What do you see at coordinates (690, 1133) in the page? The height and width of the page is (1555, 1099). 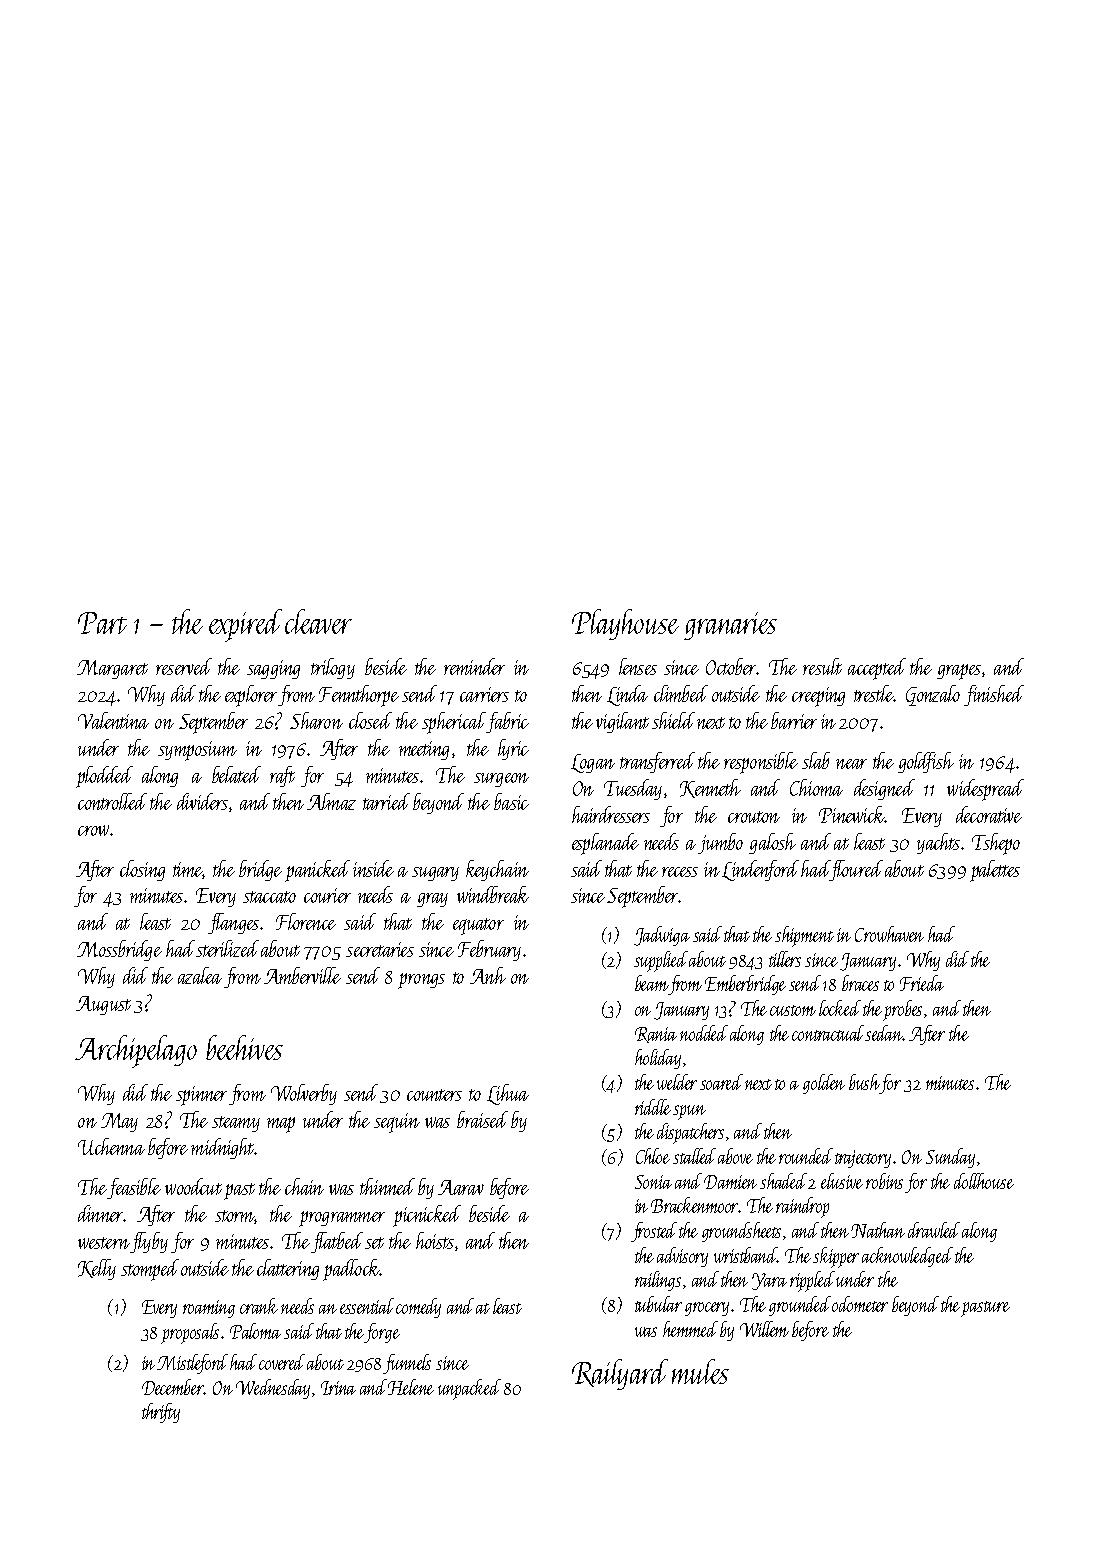 I see `dispatchers` at bounding box center [690, 1133].
